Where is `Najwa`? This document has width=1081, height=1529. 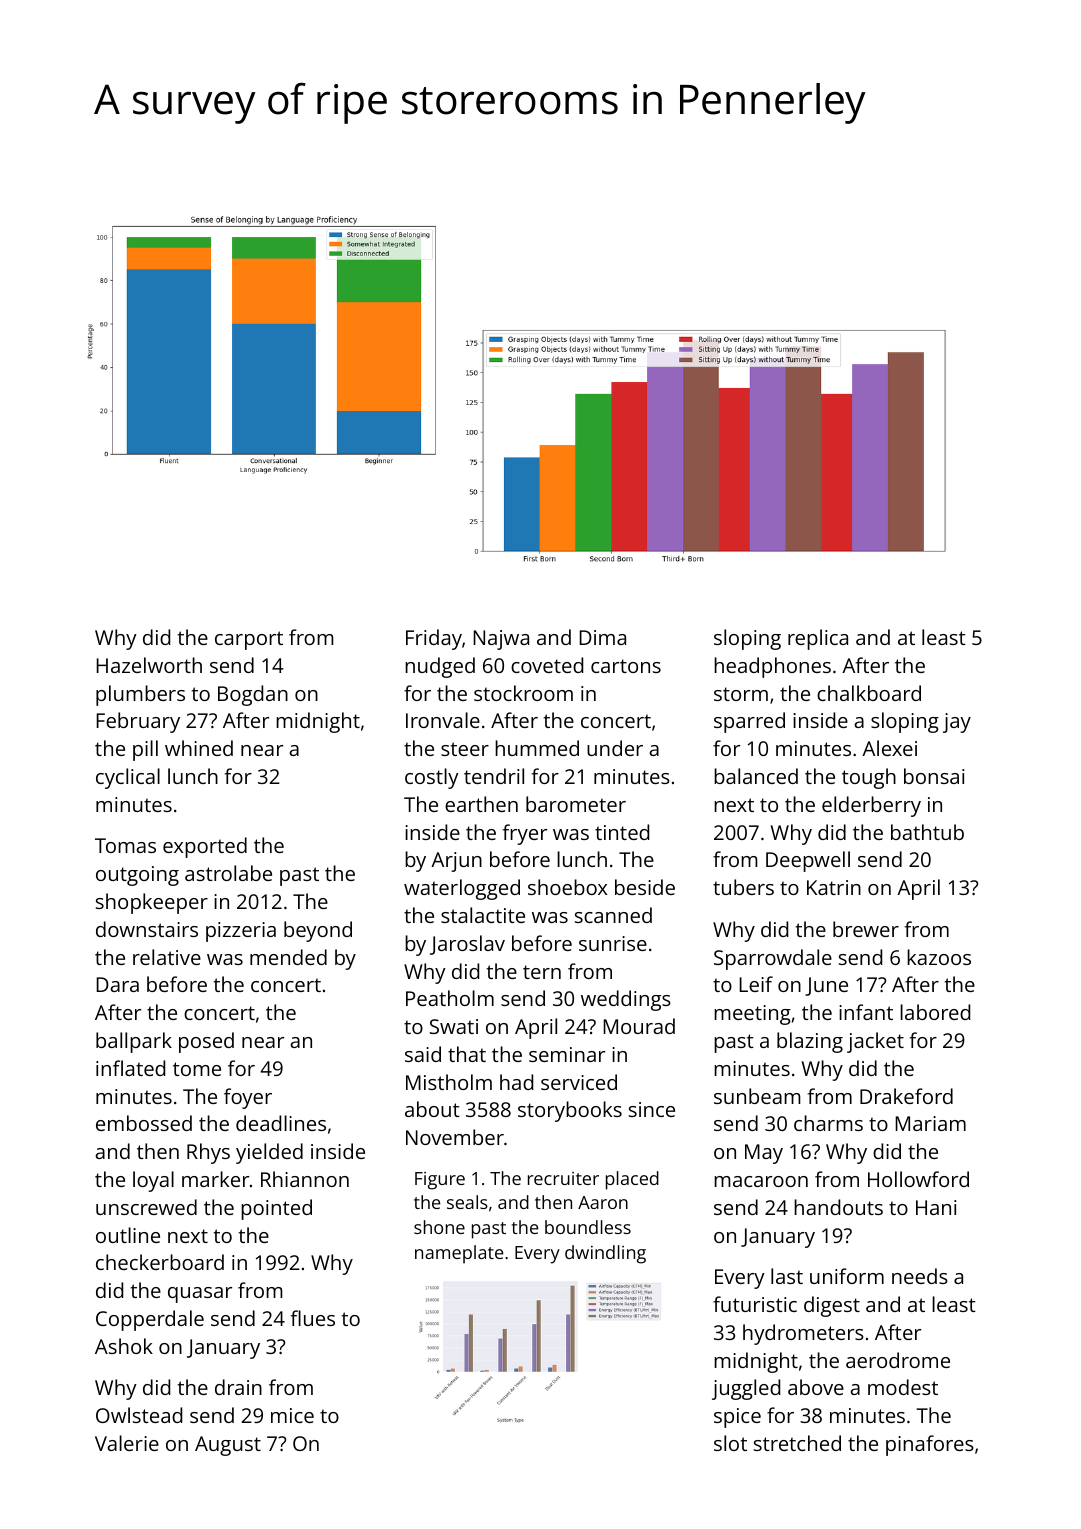
Najwa is located at coordinates (501, 640).
